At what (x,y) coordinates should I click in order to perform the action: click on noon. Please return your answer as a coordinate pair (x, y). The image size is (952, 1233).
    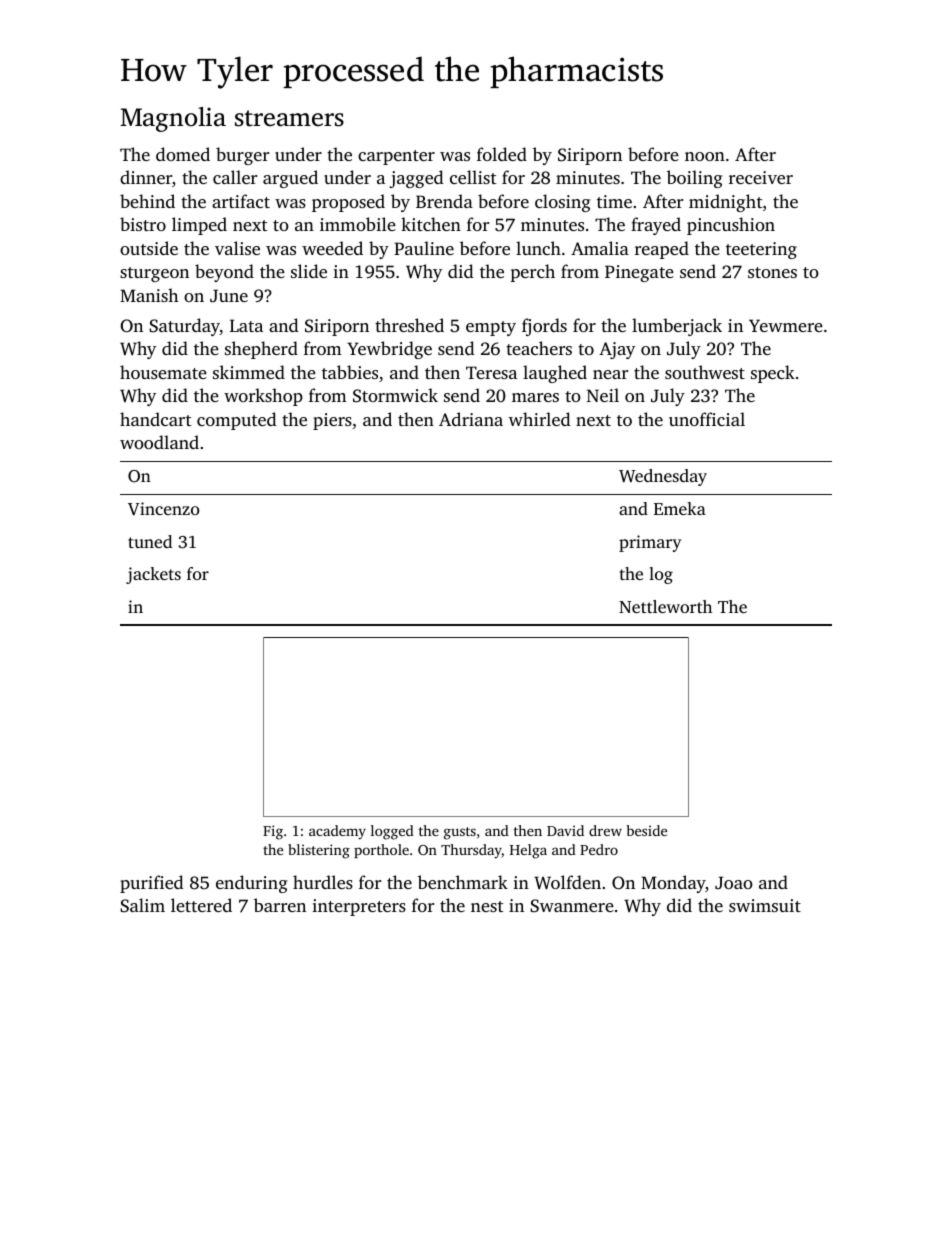
    Looking at the image, I should click on (705, 156).
